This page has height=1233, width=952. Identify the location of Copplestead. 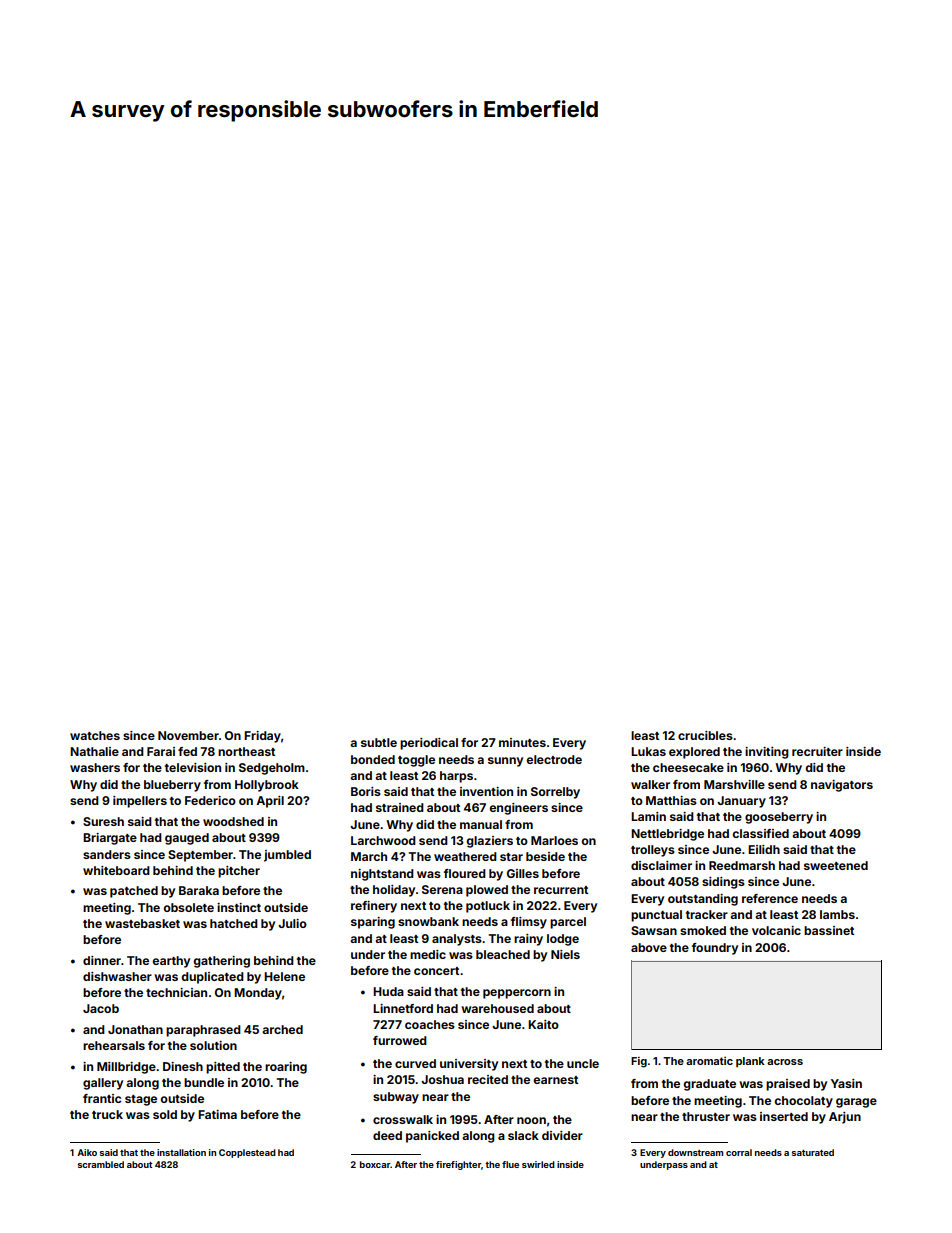
(247, 1153).
